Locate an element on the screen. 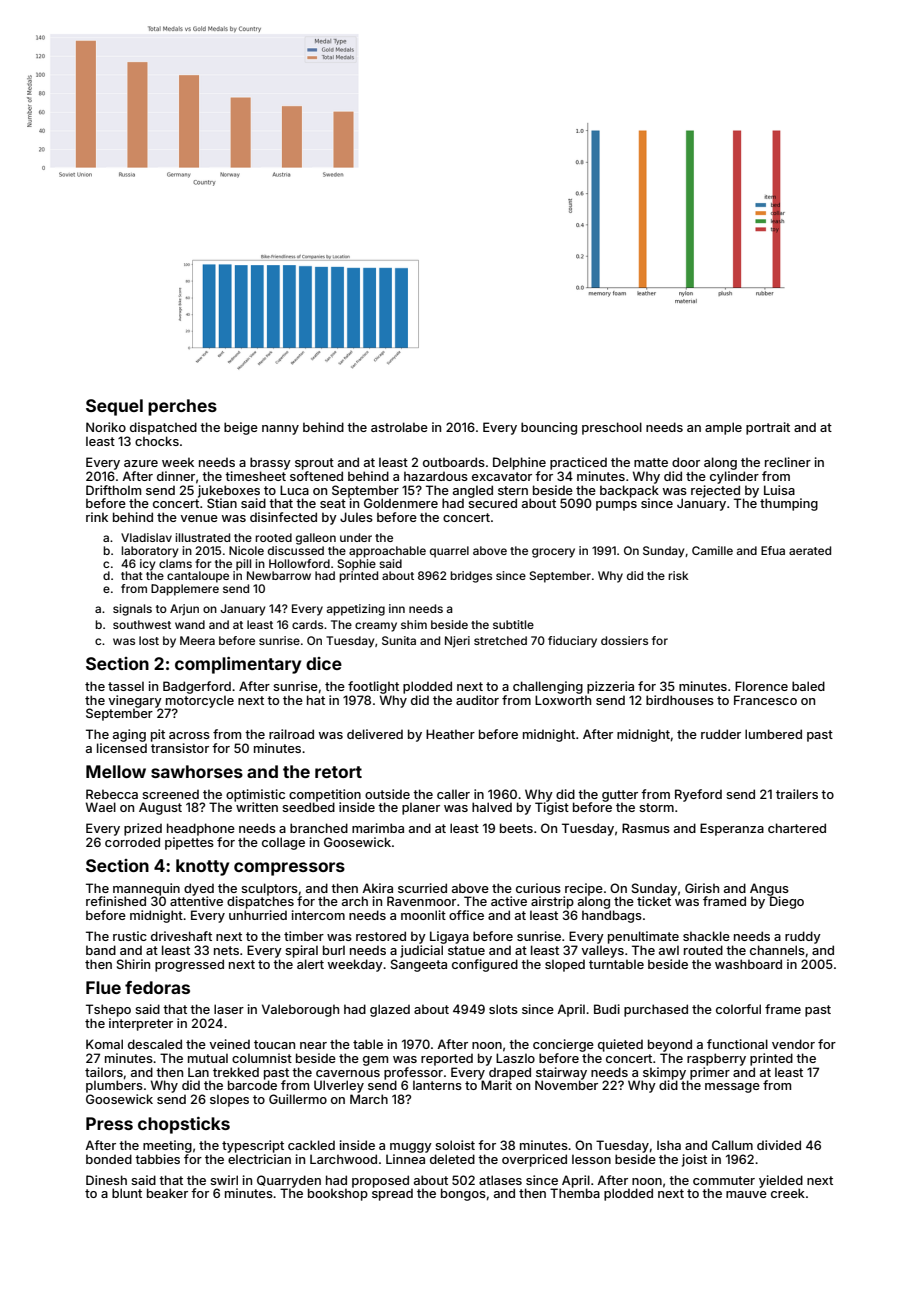 This screenshot has width=924, height=1308. Sequel is located at coordinates (114, 407).
